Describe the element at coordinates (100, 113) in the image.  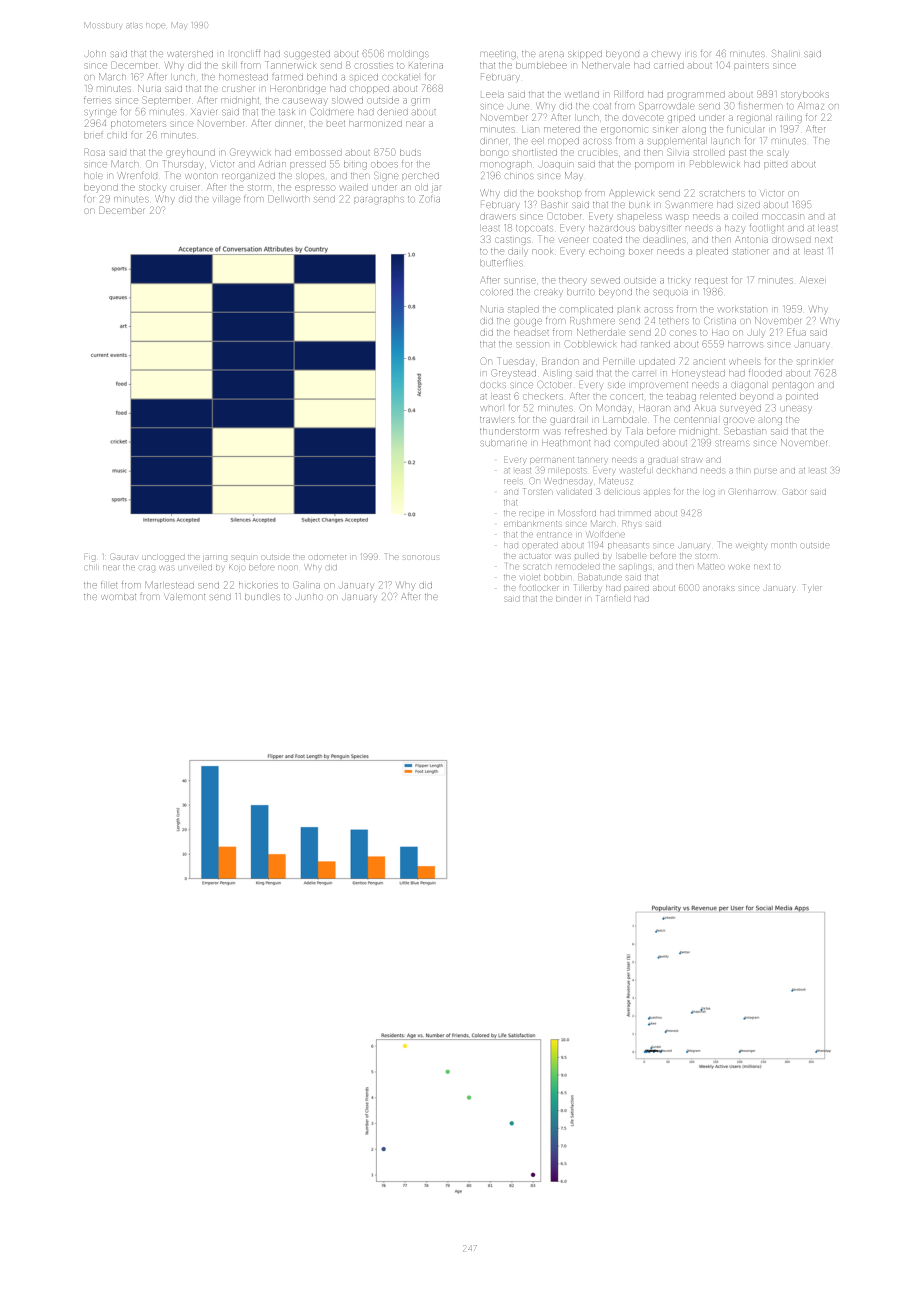
I see `syringe` at that location.
